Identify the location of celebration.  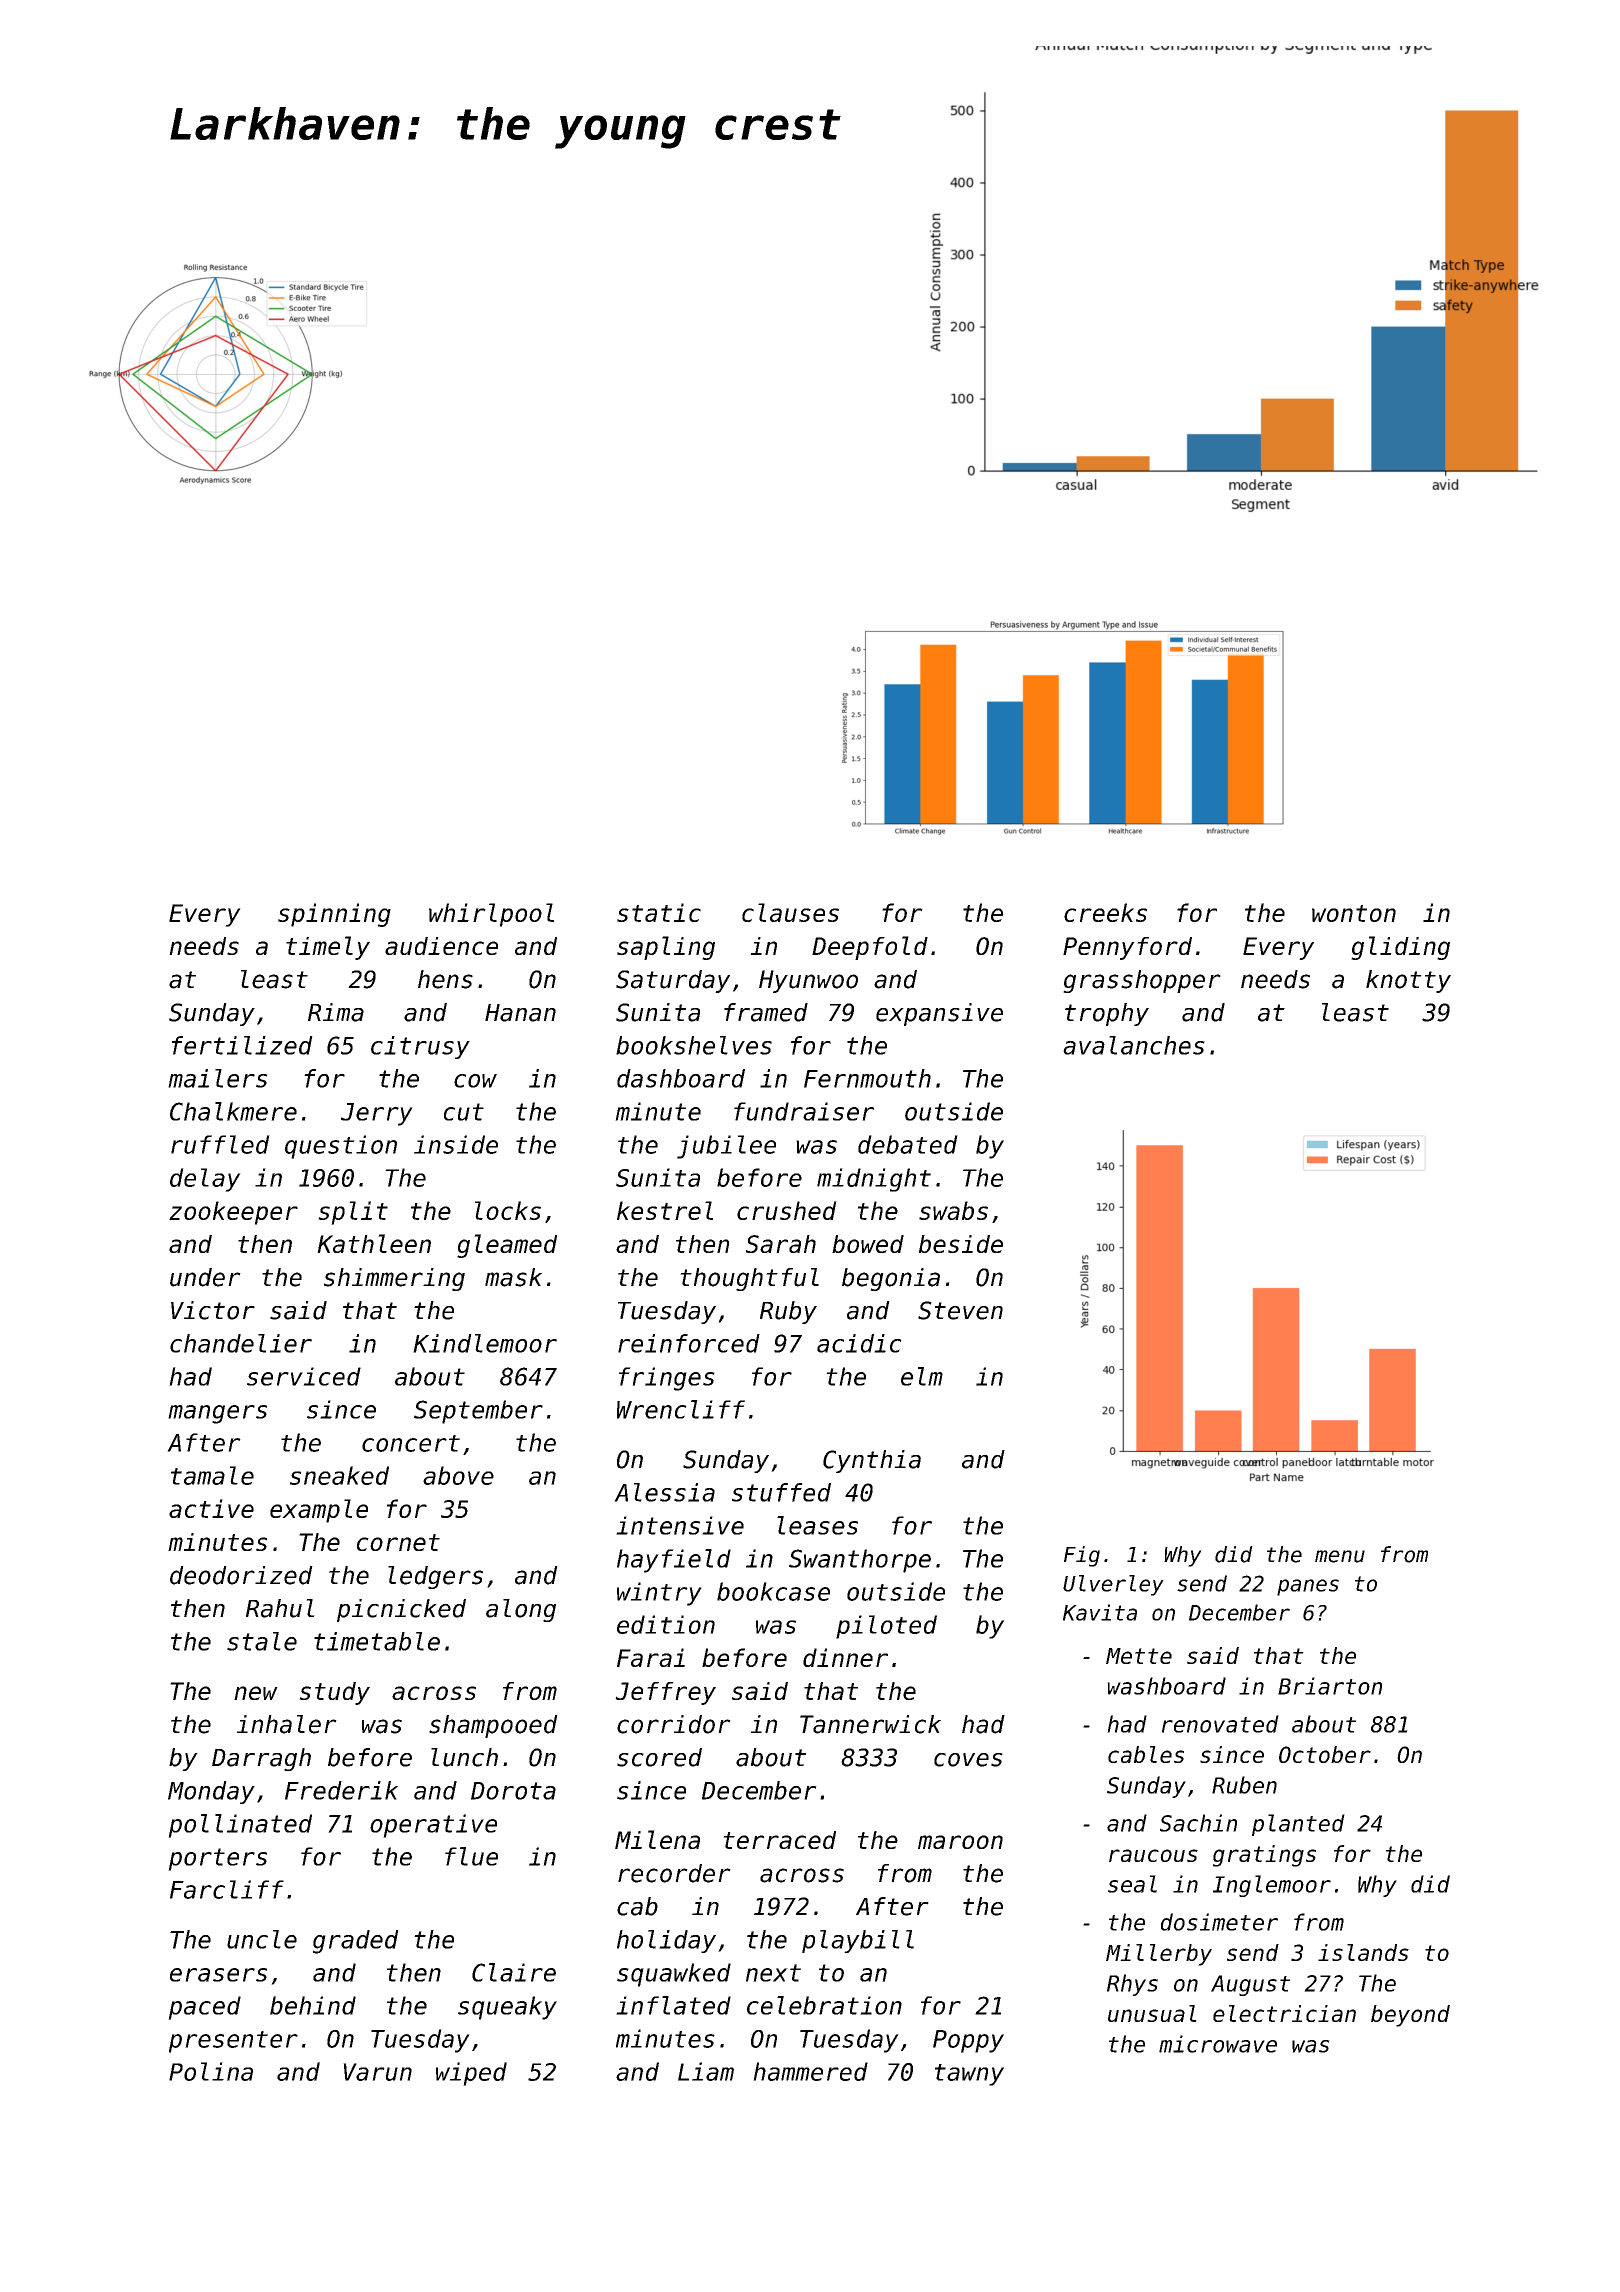
(824, 2005).
